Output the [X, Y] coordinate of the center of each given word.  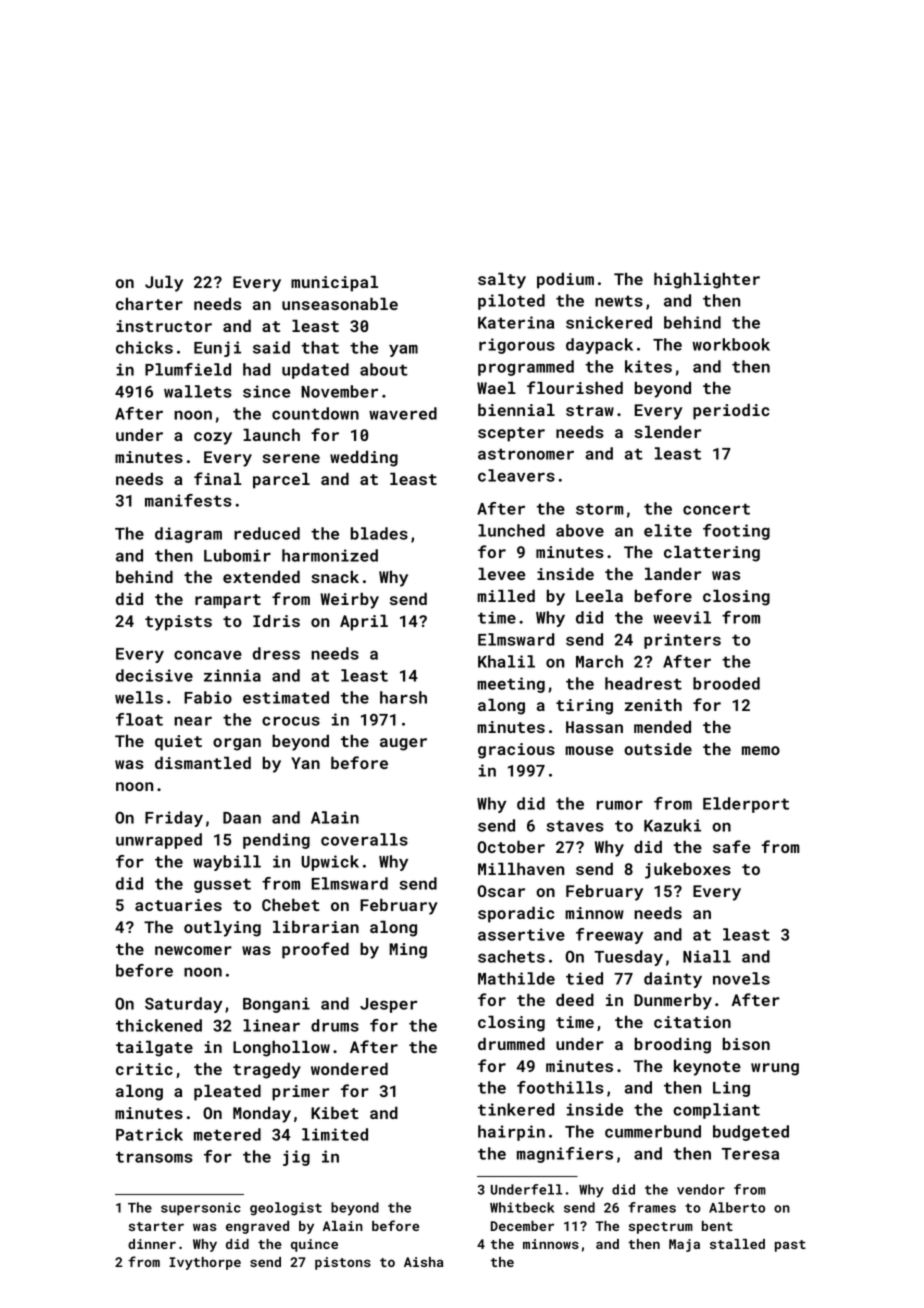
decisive [154, 675]
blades [379, 533]
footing [736, 532]
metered [227, 1134]
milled [506, 595]
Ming [408, 951]
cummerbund [653, 1131]
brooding [673, 1045]
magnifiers [565, 1155]
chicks [144, 347]
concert [716, 509]
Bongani [276, 1005]
